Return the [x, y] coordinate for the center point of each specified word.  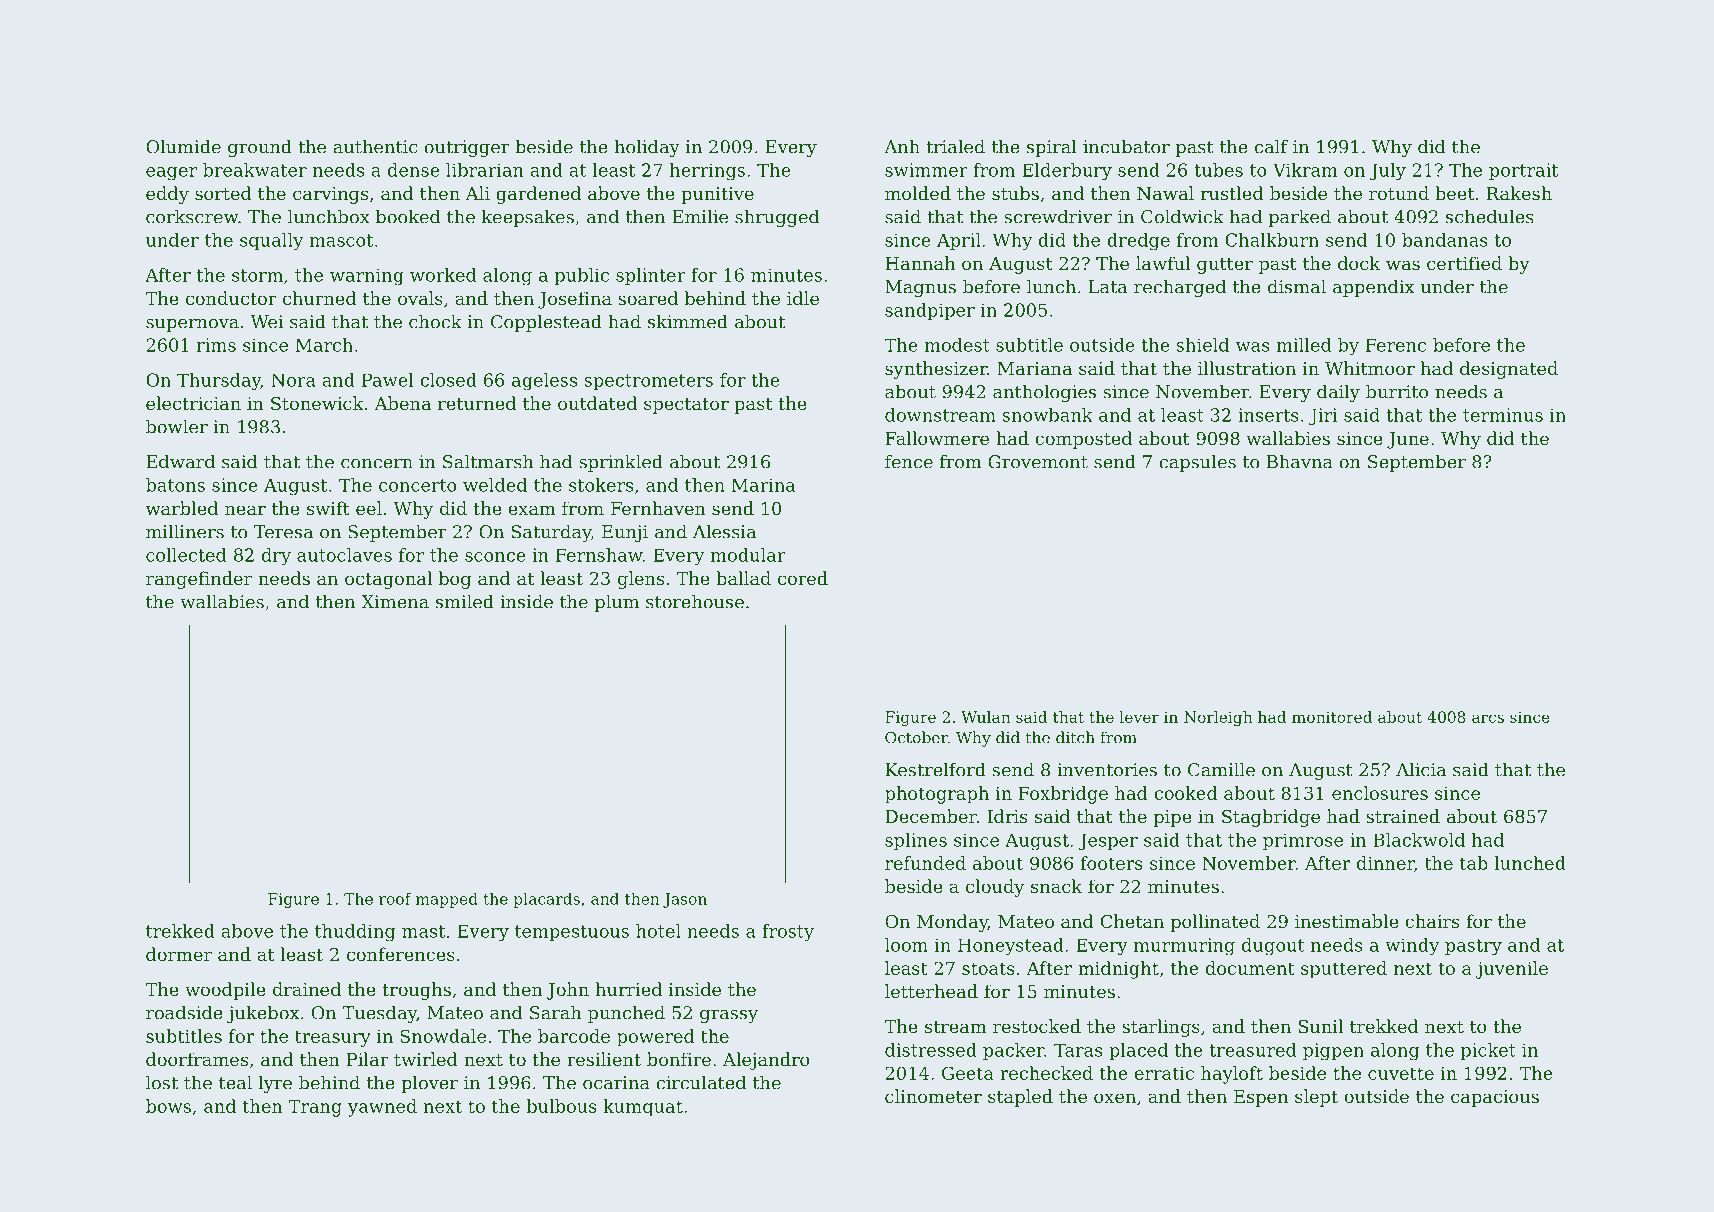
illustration [1247, 368]
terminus [1503, 415]
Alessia [724, 531]
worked [443, 275]
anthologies [1044, 393]
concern [377, 464]
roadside [184, 1012]
